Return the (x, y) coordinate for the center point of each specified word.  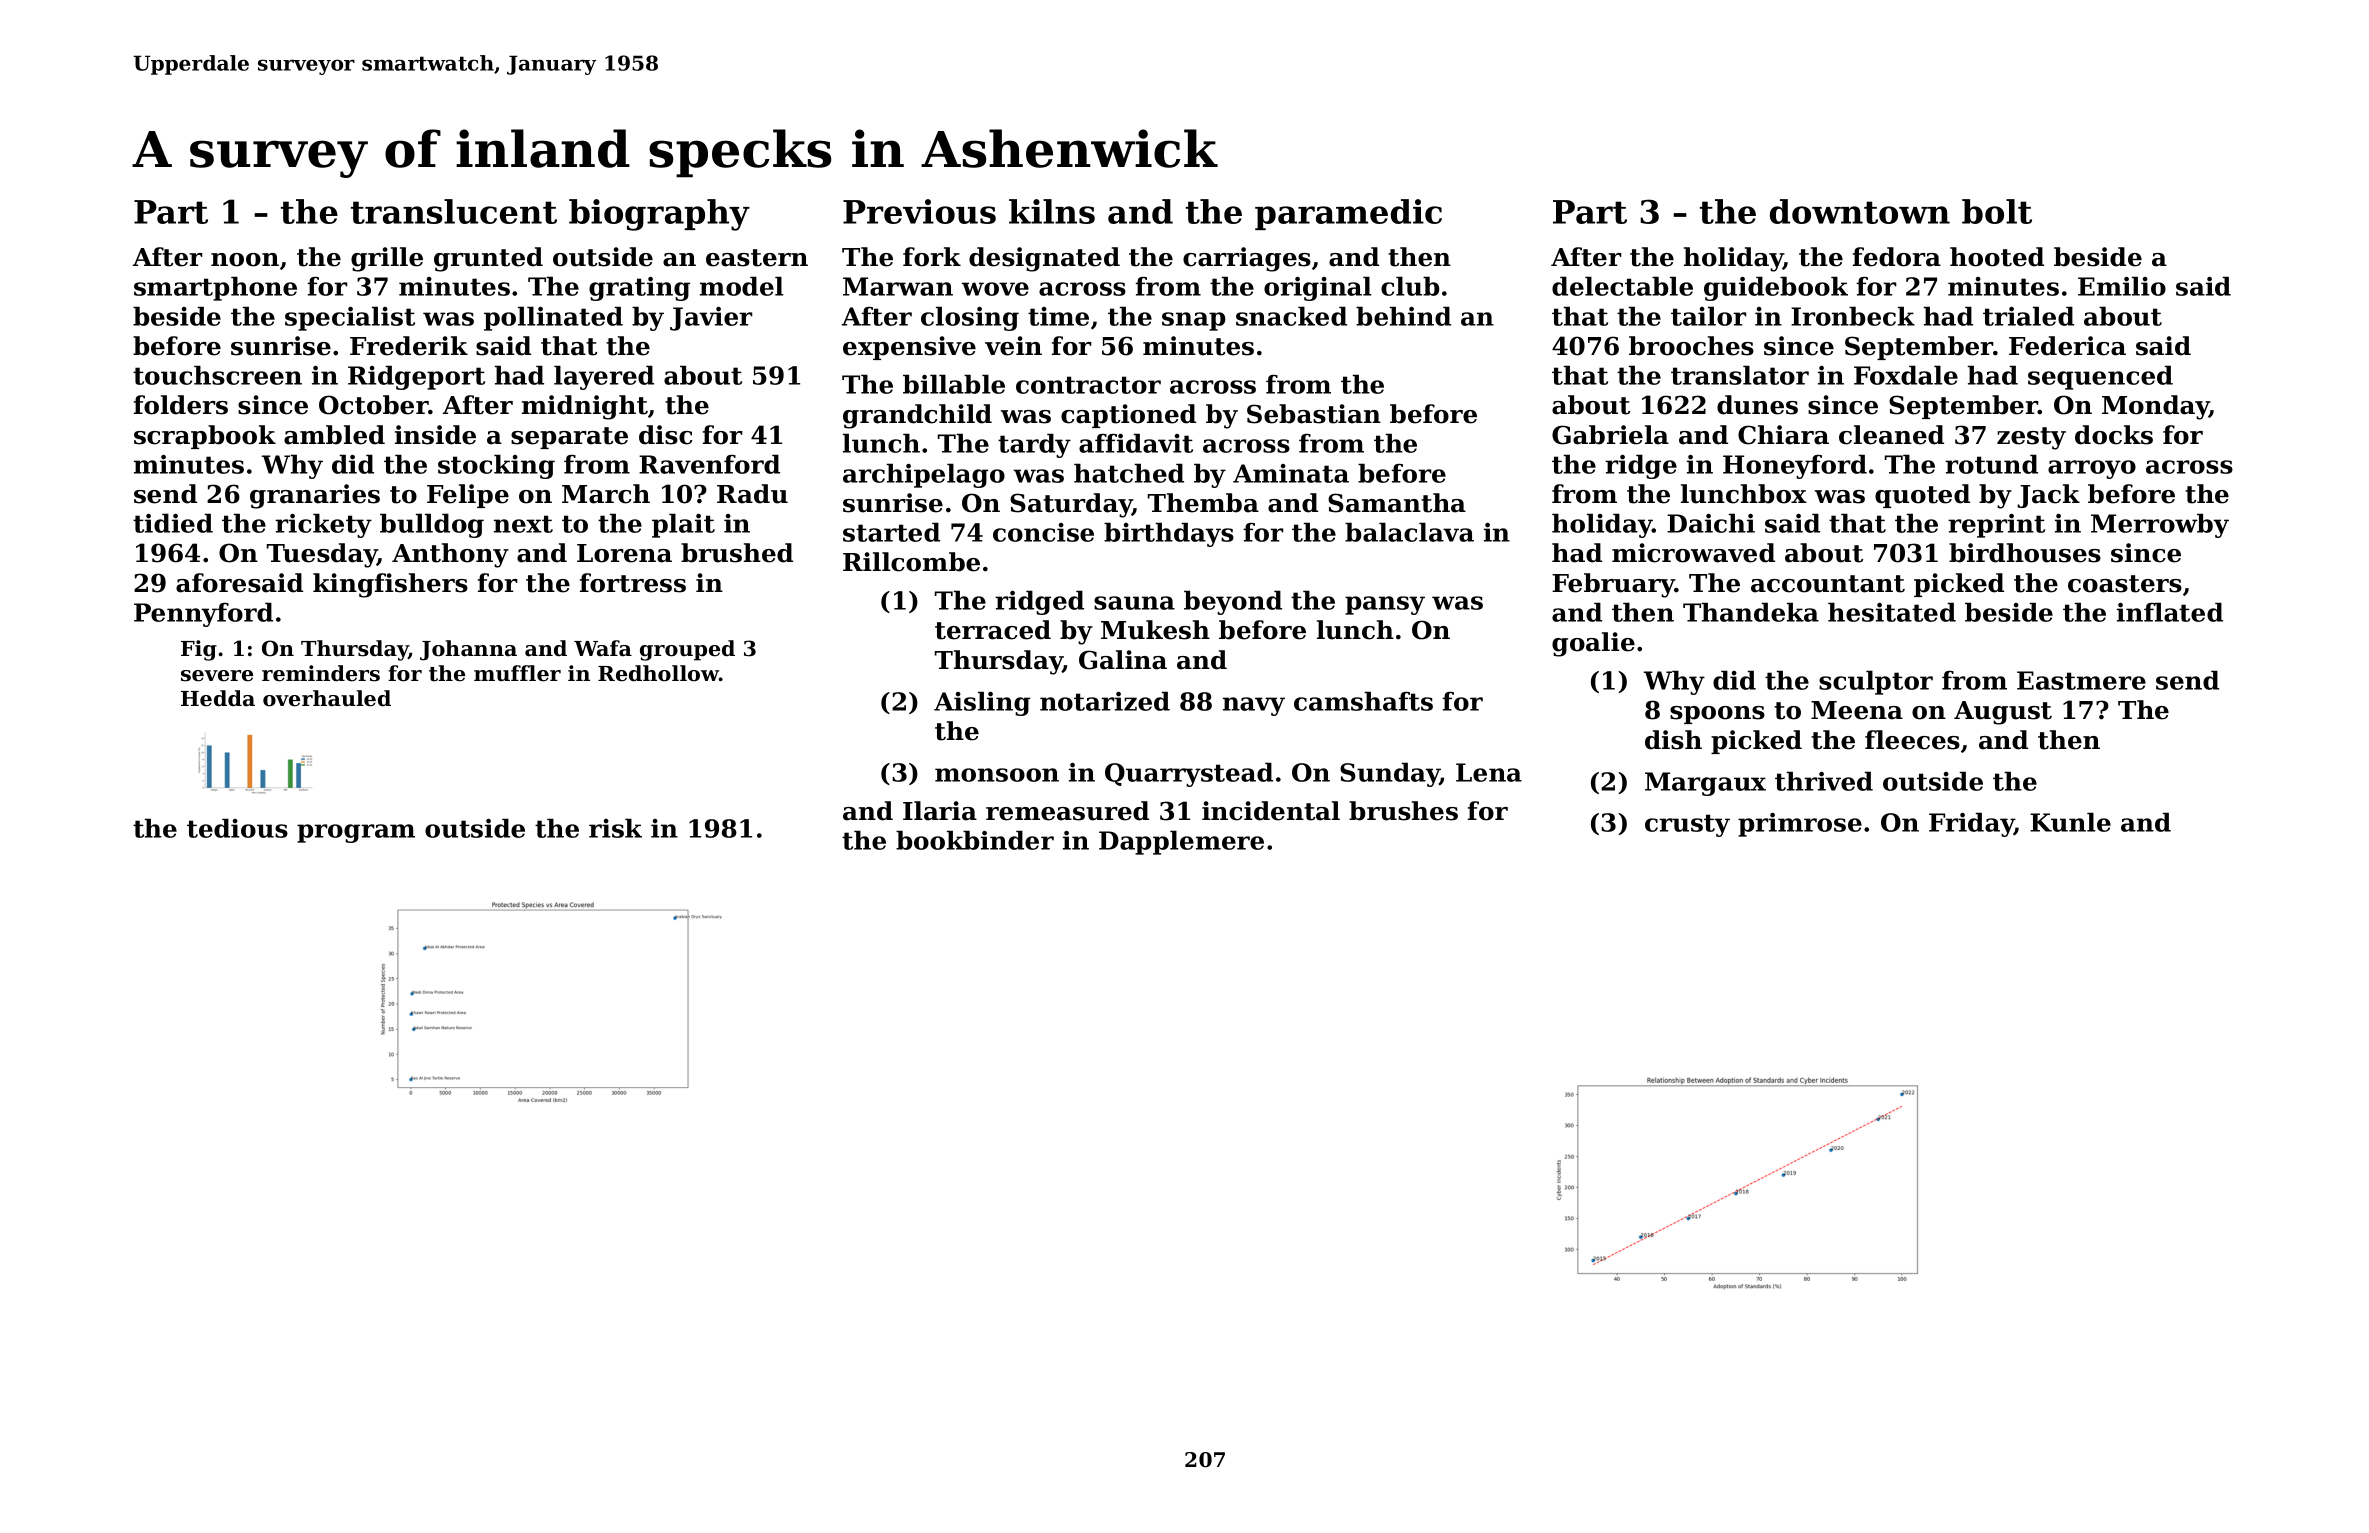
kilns (1052, 211)
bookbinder (975, 840)
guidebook (1776, 288)
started (891, 532)
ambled (334, 435)
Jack (2048, 496)
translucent (454, 211)
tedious (237, 828)
